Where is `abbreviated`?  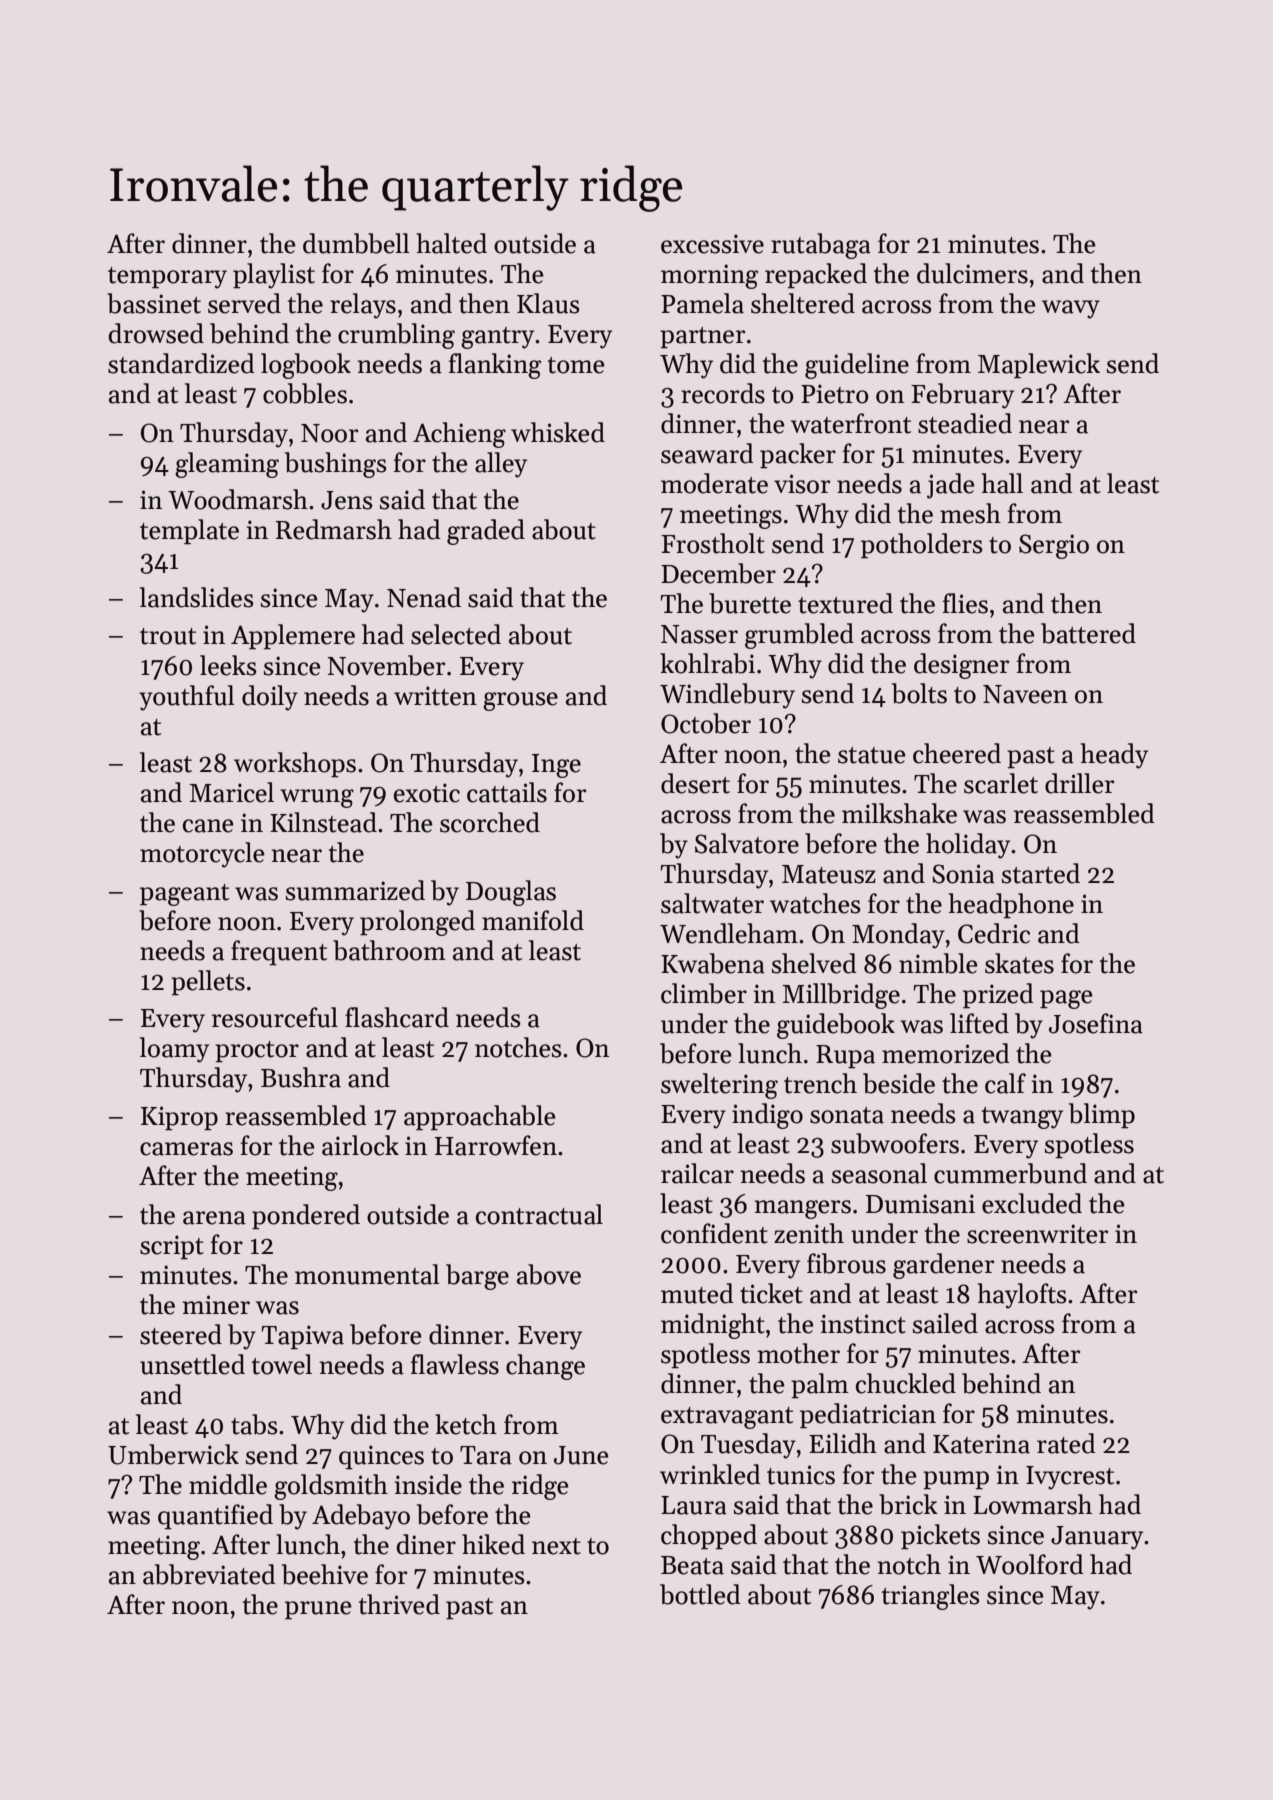
abbreviated is located at coordinates (209, 1574).
